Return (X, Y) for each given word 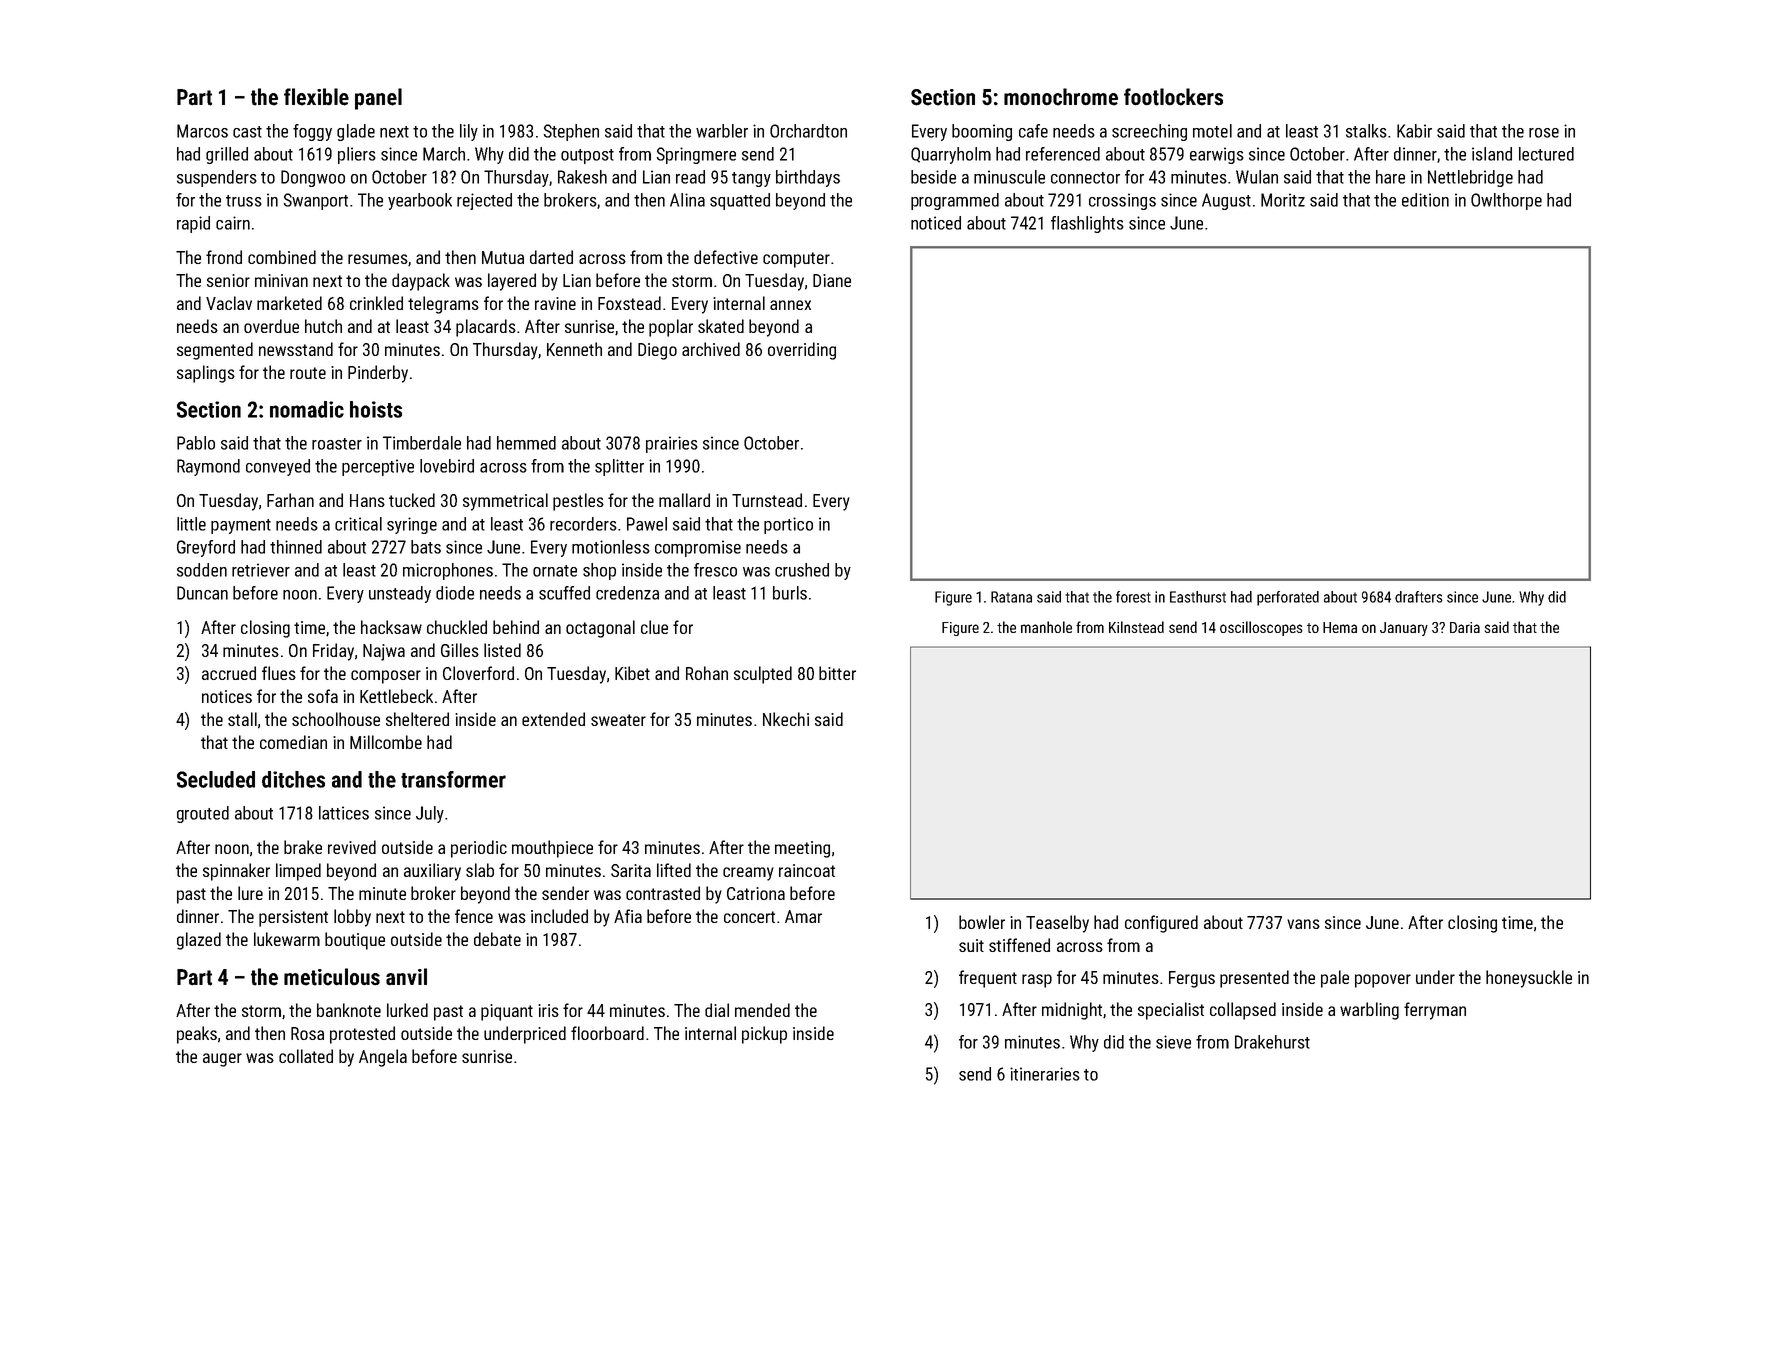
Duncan (202, 593)
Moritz (1283, 200)
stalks (1366, 131)
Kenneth (574, 349)
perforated (1288, 598)
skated (721, 326)
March (444, 154)
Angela (383, 1058)
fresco (715, 570)
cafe (1033, 131)
